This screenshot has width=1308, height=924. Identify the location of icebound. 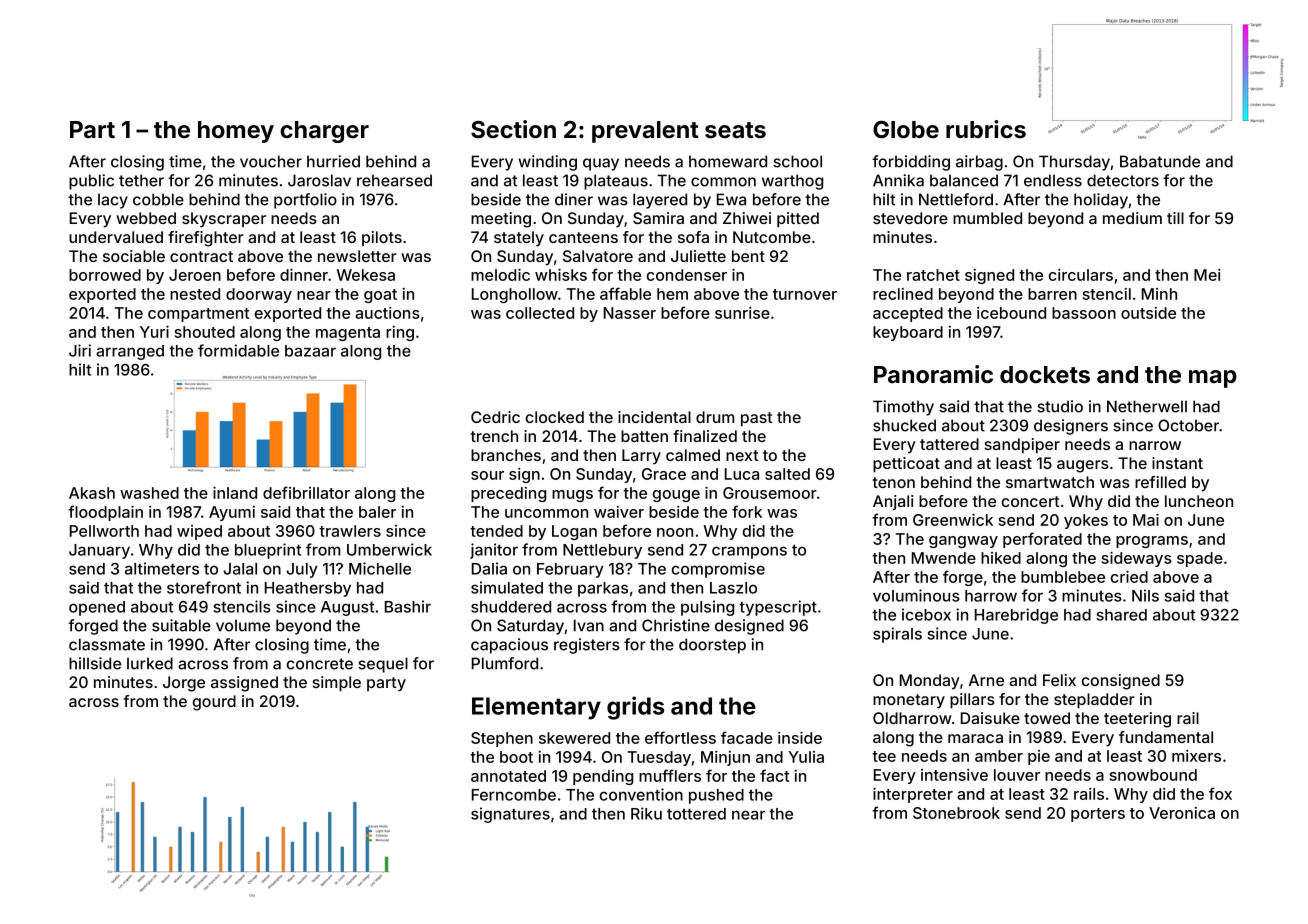
(1011, 313).
